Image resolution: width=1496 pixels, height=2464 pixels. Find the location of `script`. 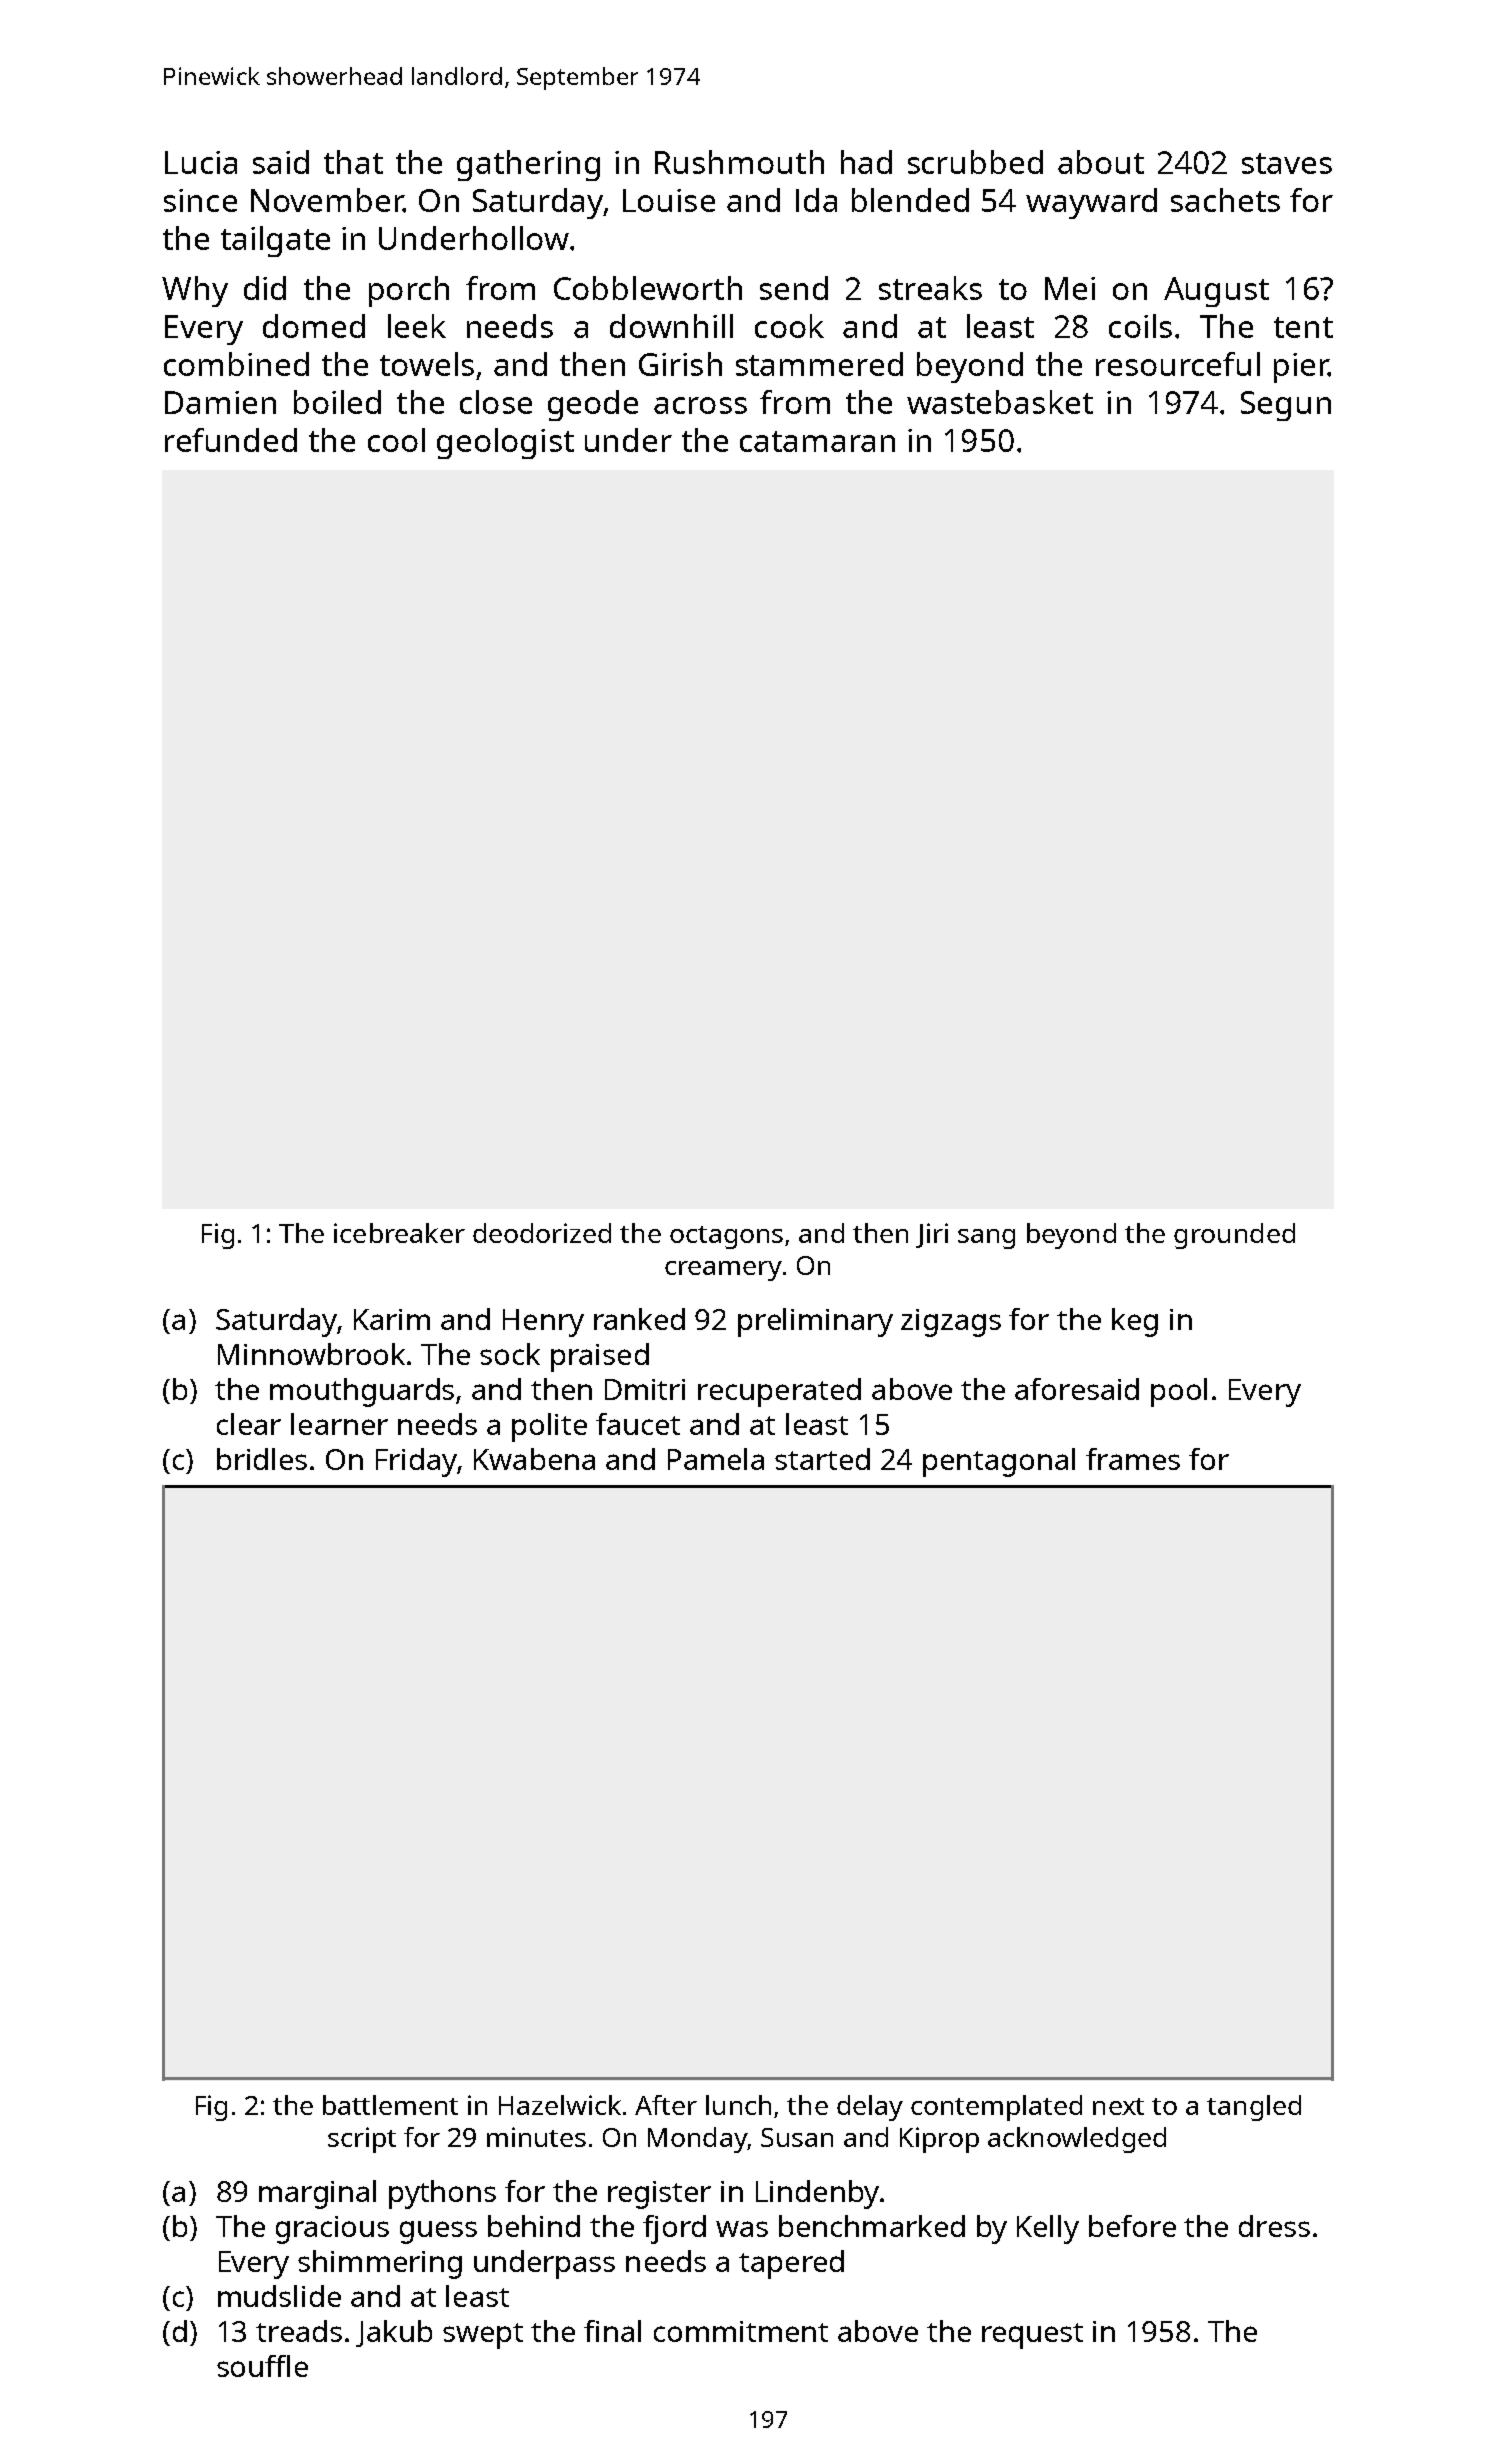

script is located at coordinates (362, 2140).
